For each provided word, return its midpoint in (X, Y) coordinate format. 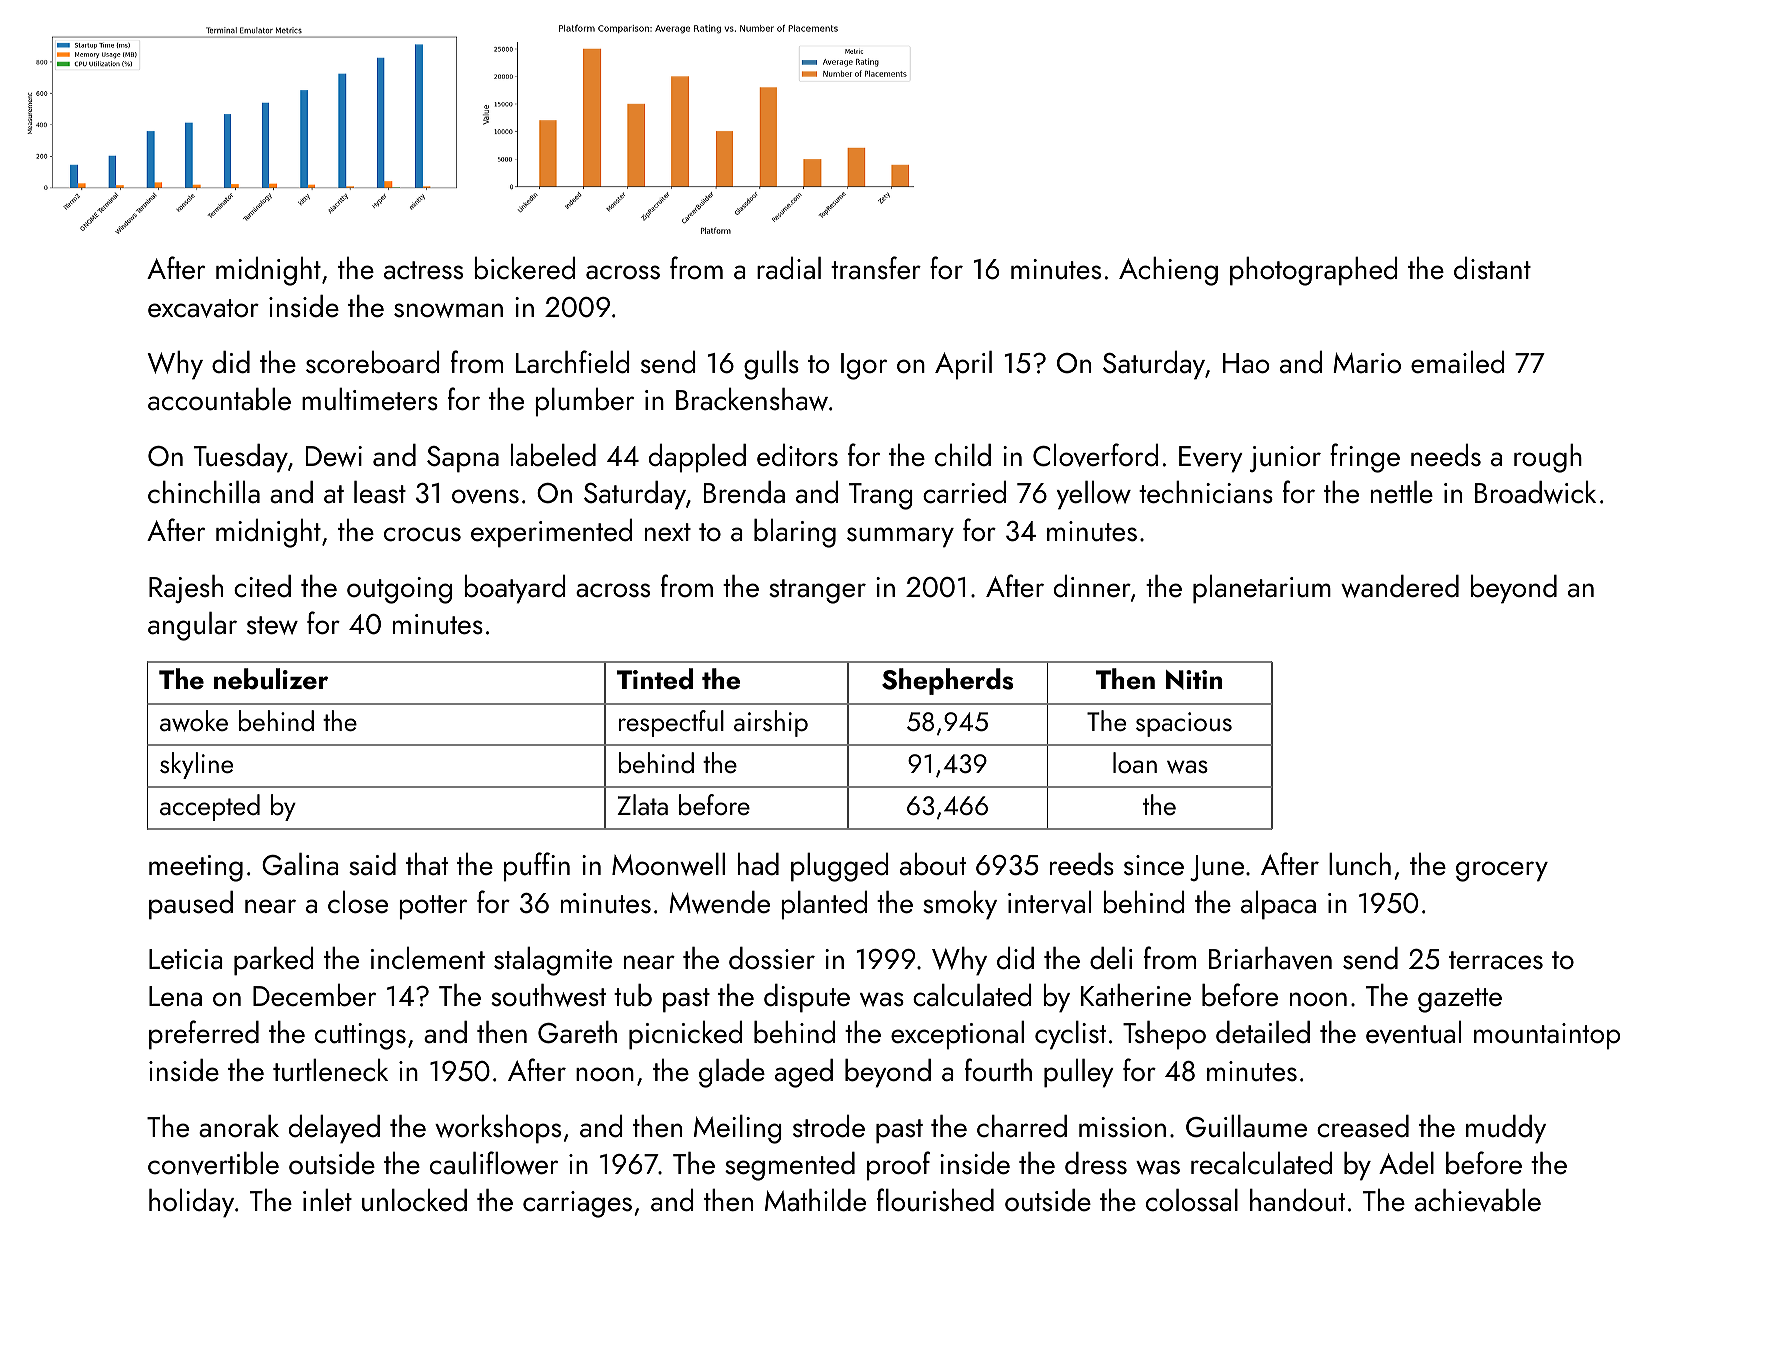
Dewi (334, 456)
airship (771, 723)
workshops (498, 1129)
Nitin (1194, 680)
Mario (1367, 363)
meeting (196, 868)
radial (789, 268)
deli (1111, 958)
